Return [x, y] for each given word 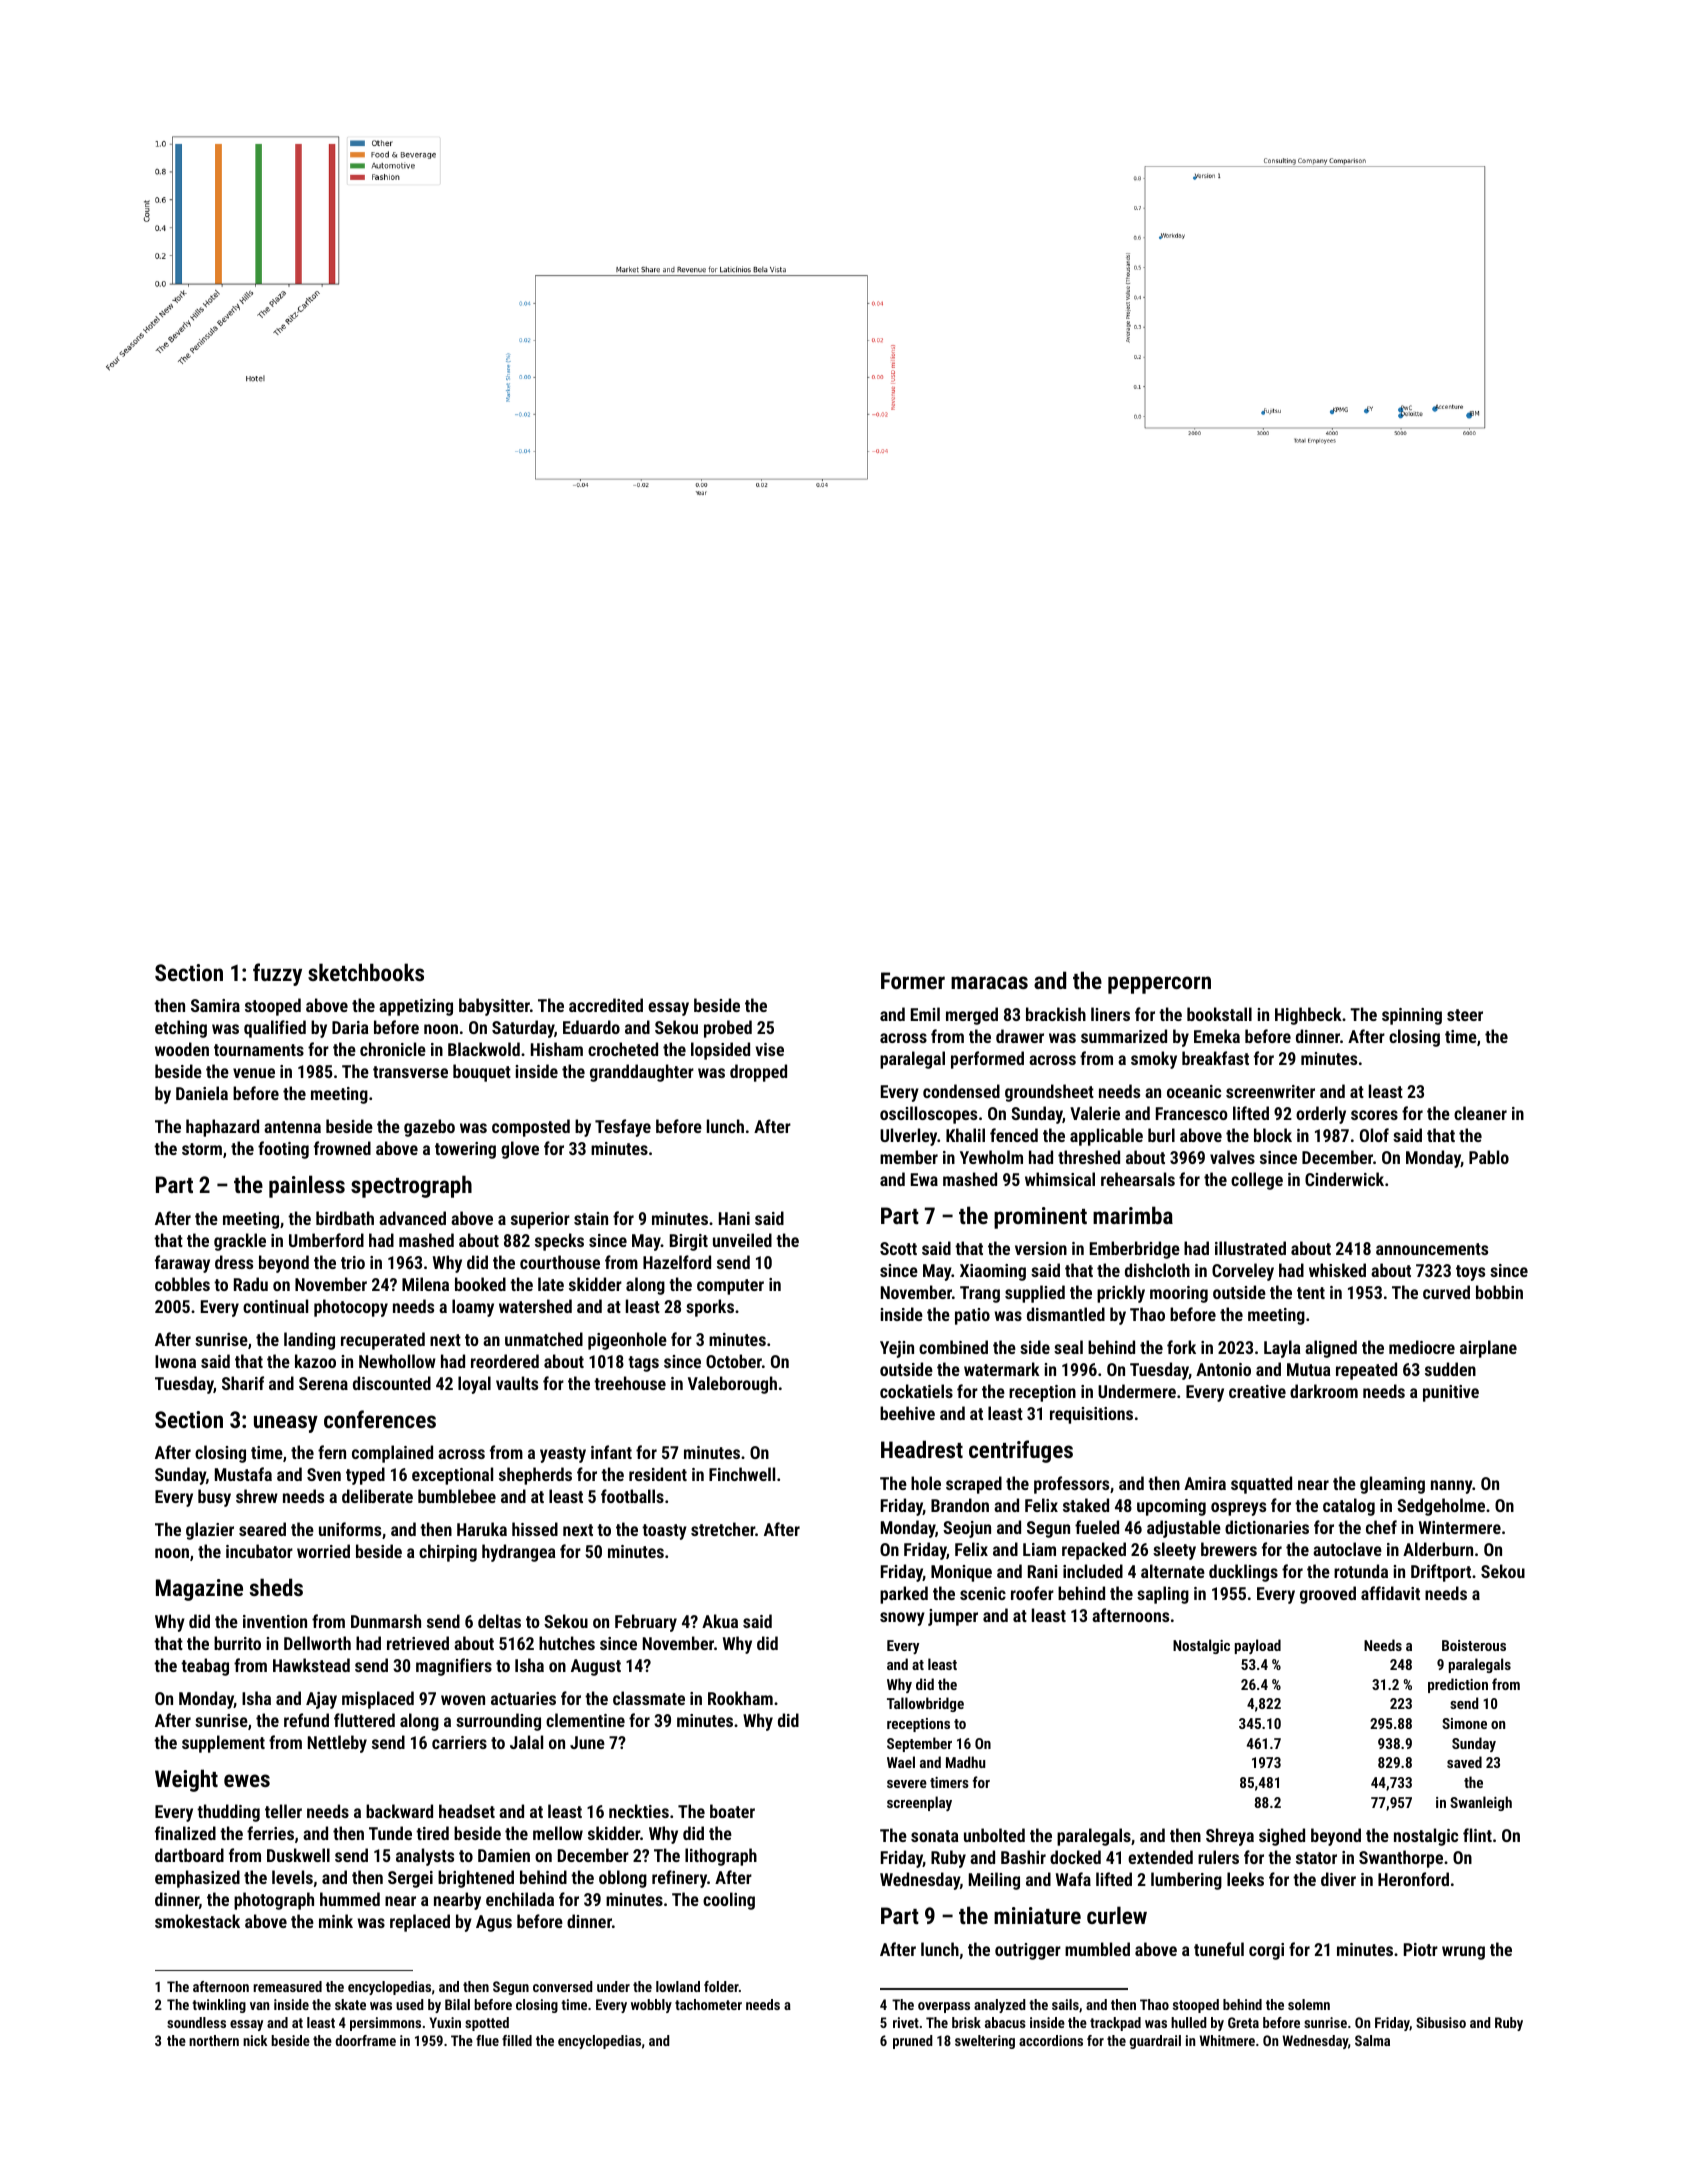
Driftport [1441, 1573]
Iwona [175, 1361]
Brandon [960, 1505]
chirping [448, 1553]
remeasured [287, 1986]
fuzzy [277, 974]
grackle [240, 1242]
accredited [606, 1005]
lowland [678, 1986]
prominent [1040, 1218]
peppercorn [1159, 985]
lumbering [1186, 1881]
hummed [350, 1899]
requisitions [1091, 1415]
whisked [1337, 1270]
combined [953, 1347]
